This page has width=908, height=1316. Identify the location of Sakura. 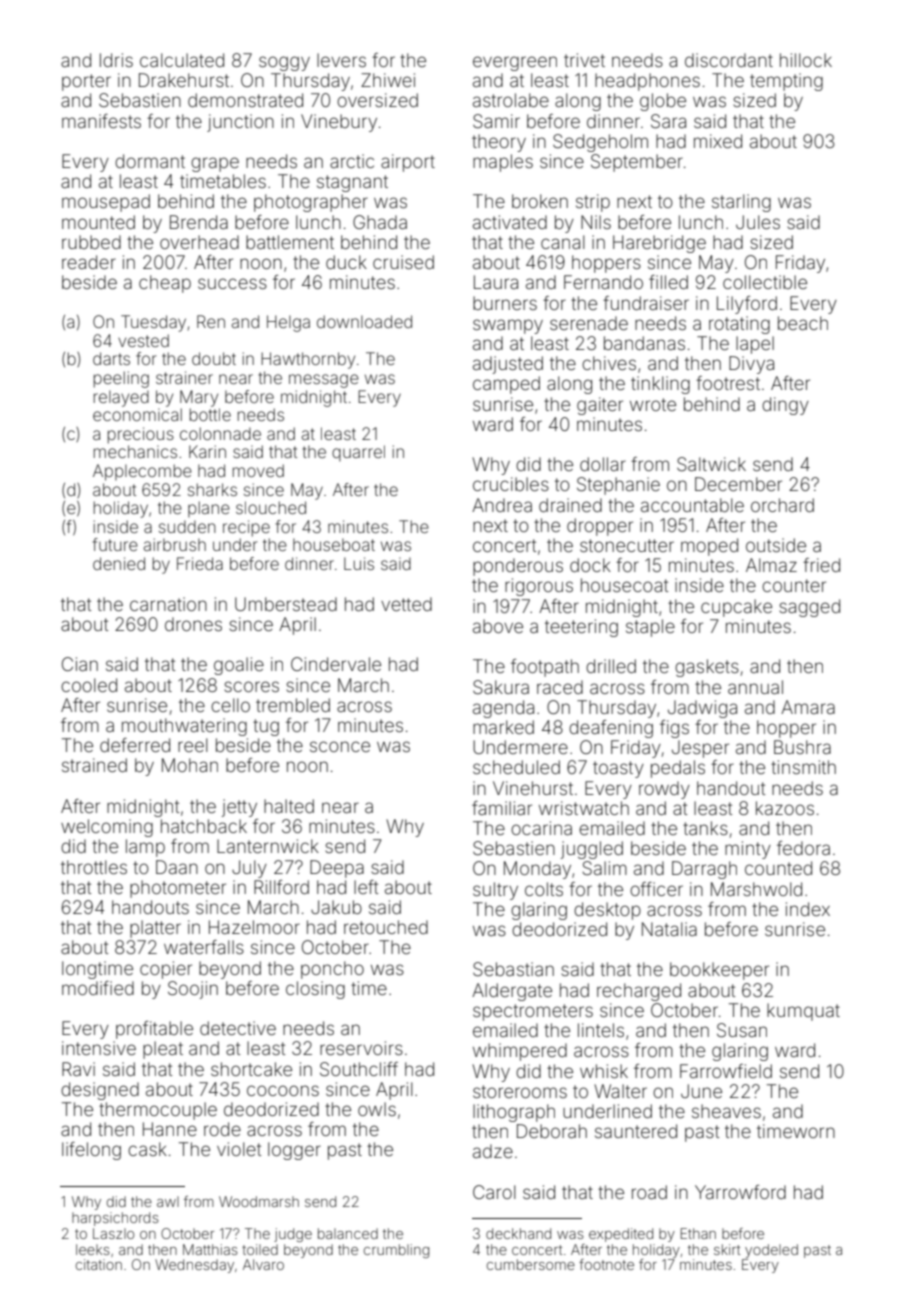
(501, 687).
